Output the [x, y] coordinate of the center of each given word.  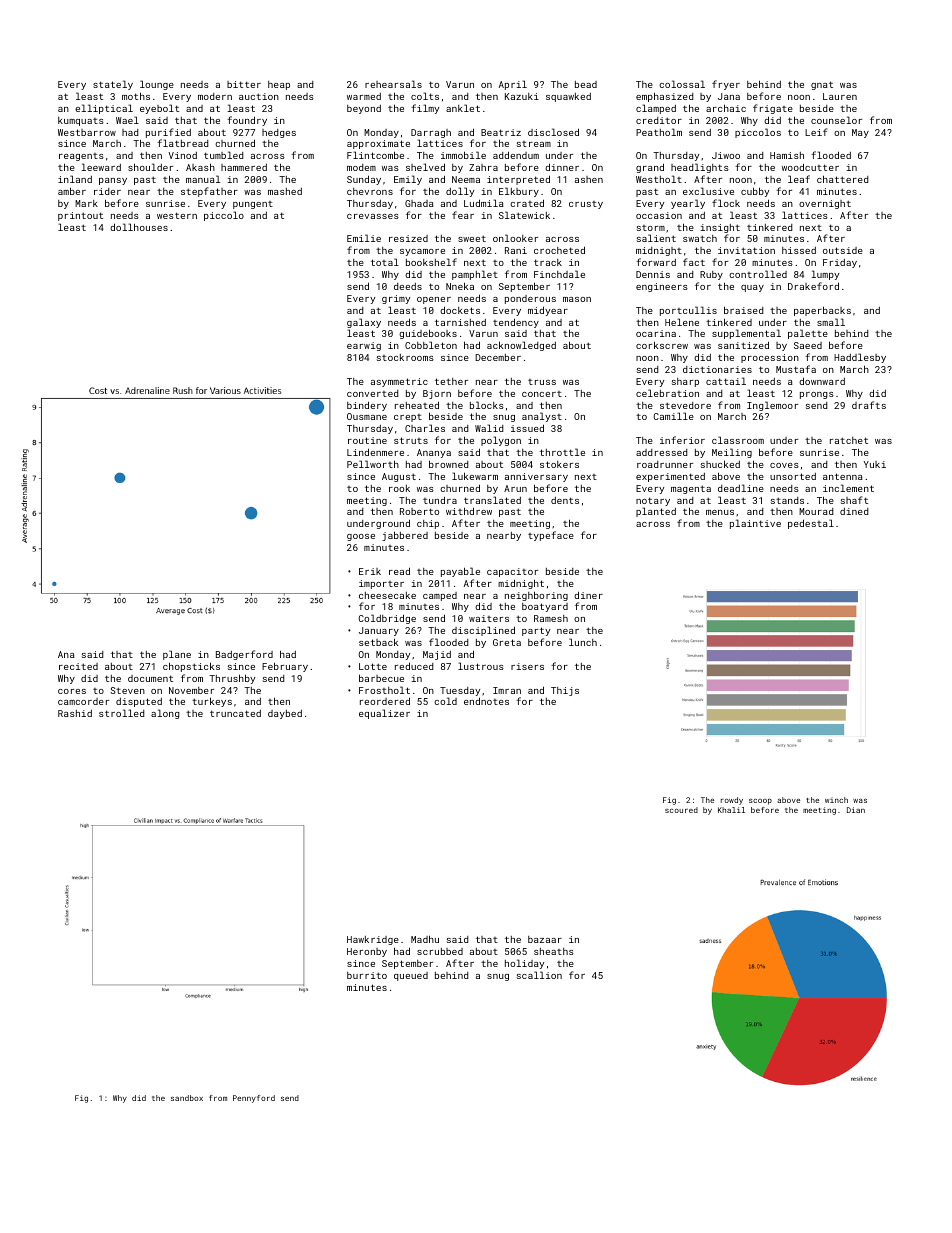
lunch [583, 642]
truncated [235, 713]
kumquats [81, 121]
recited [78, 666]
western [177, 215]
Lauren [840, 96]
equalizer [384, 714]
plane [177, 655]
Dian [856, 810]
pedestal [811, 524]
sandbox [187, 1098]
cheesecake [387, 595]
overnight [825, 204]
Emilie [364, 238]
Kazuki [522, 96]
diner [588, 595]
